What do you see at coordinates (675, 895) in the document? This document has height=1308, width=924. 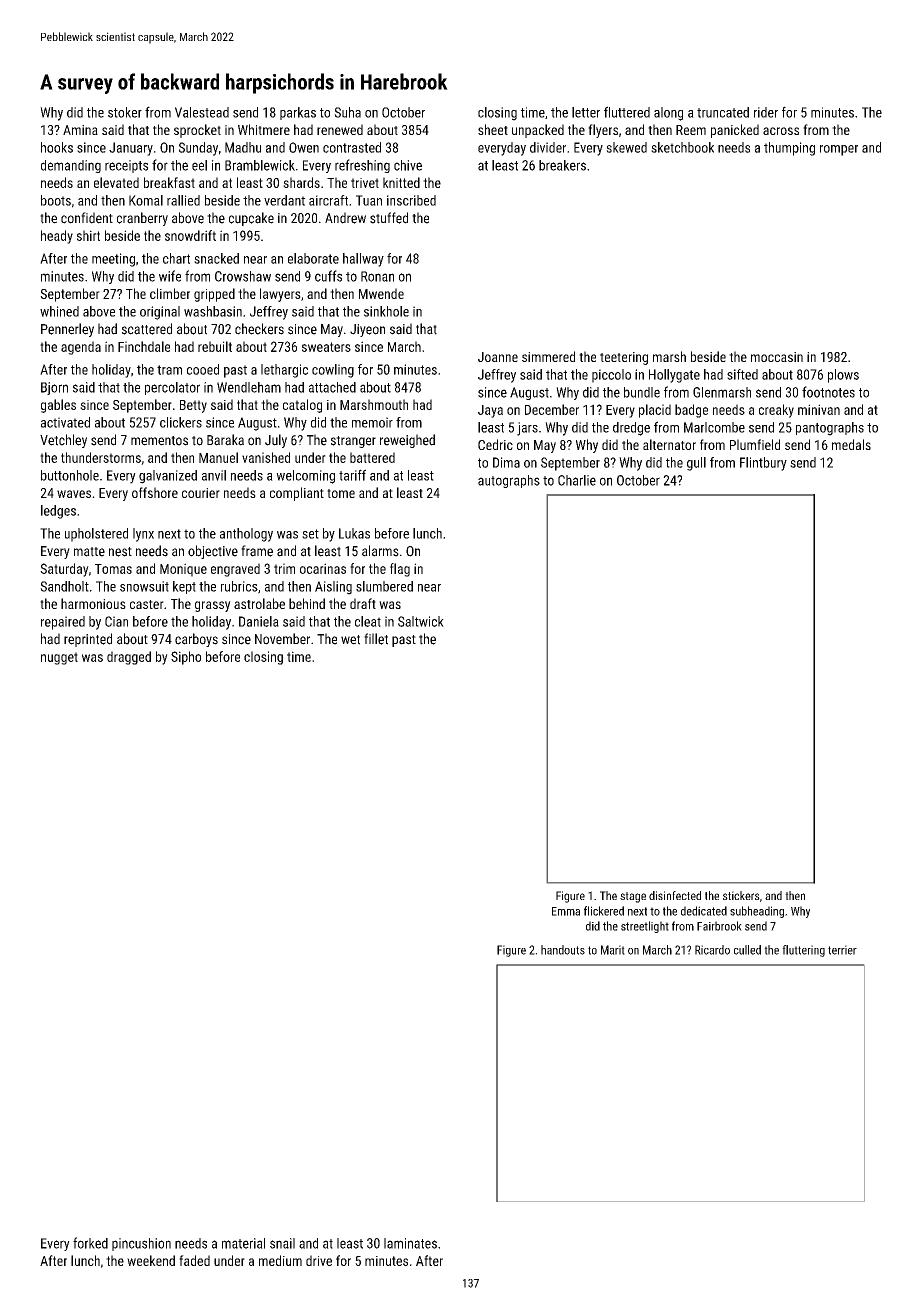 I see `disinfected` at bounding box center [675, 895].
